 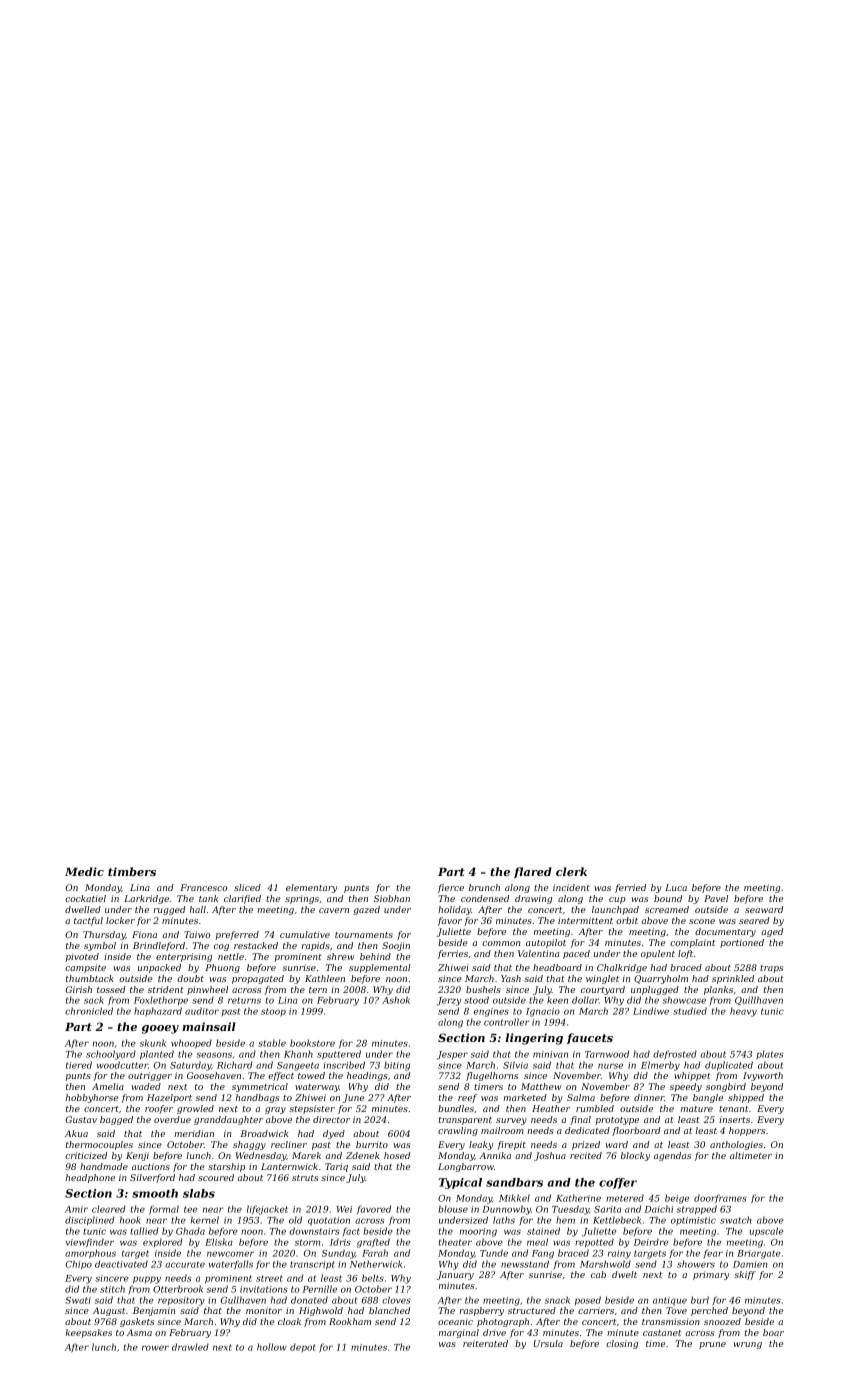 I want to click on repotted, so click(x=594, y=1243).
